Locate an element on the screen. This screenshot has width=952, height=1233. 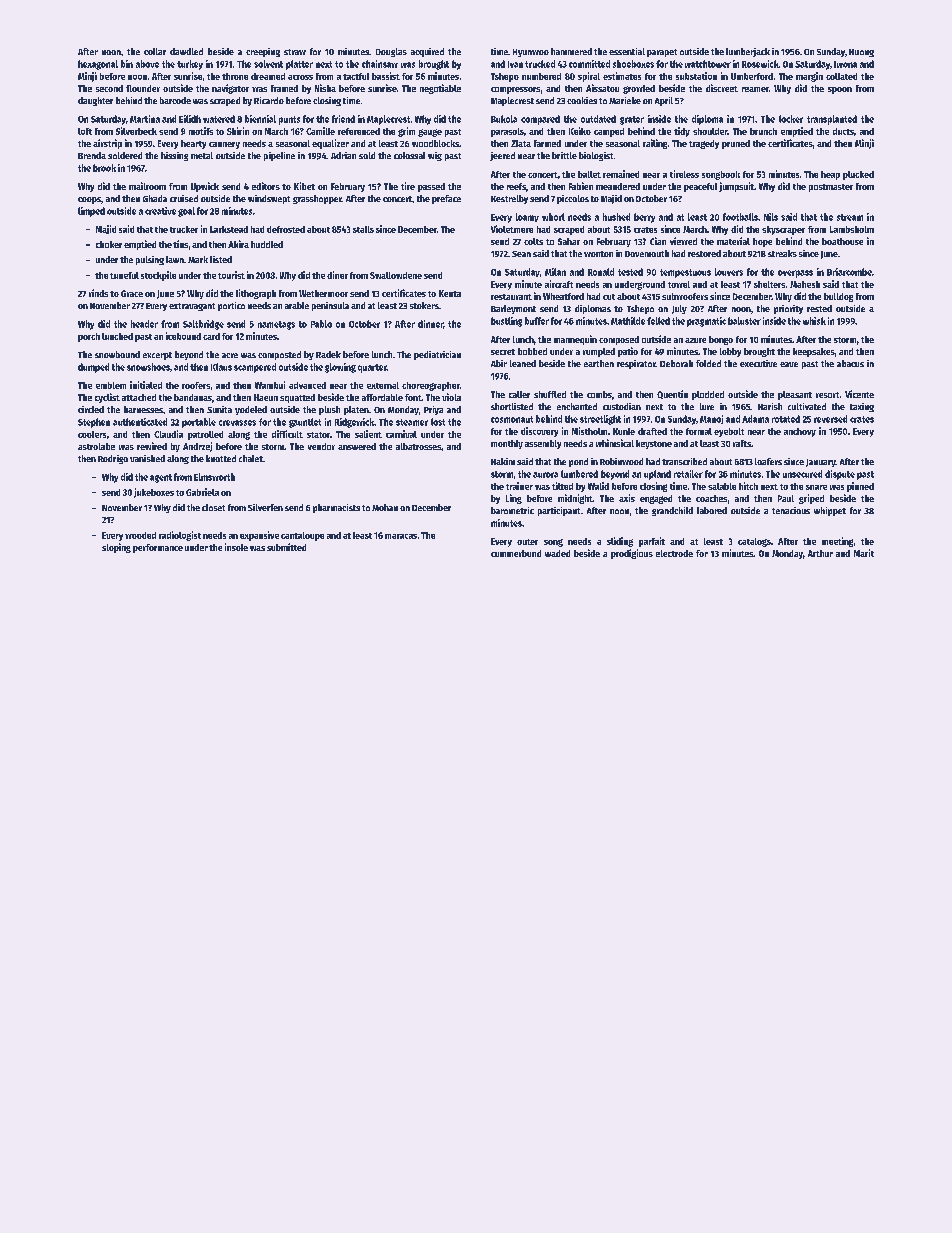
Rodrigo is located at coordinates (113, 459).
